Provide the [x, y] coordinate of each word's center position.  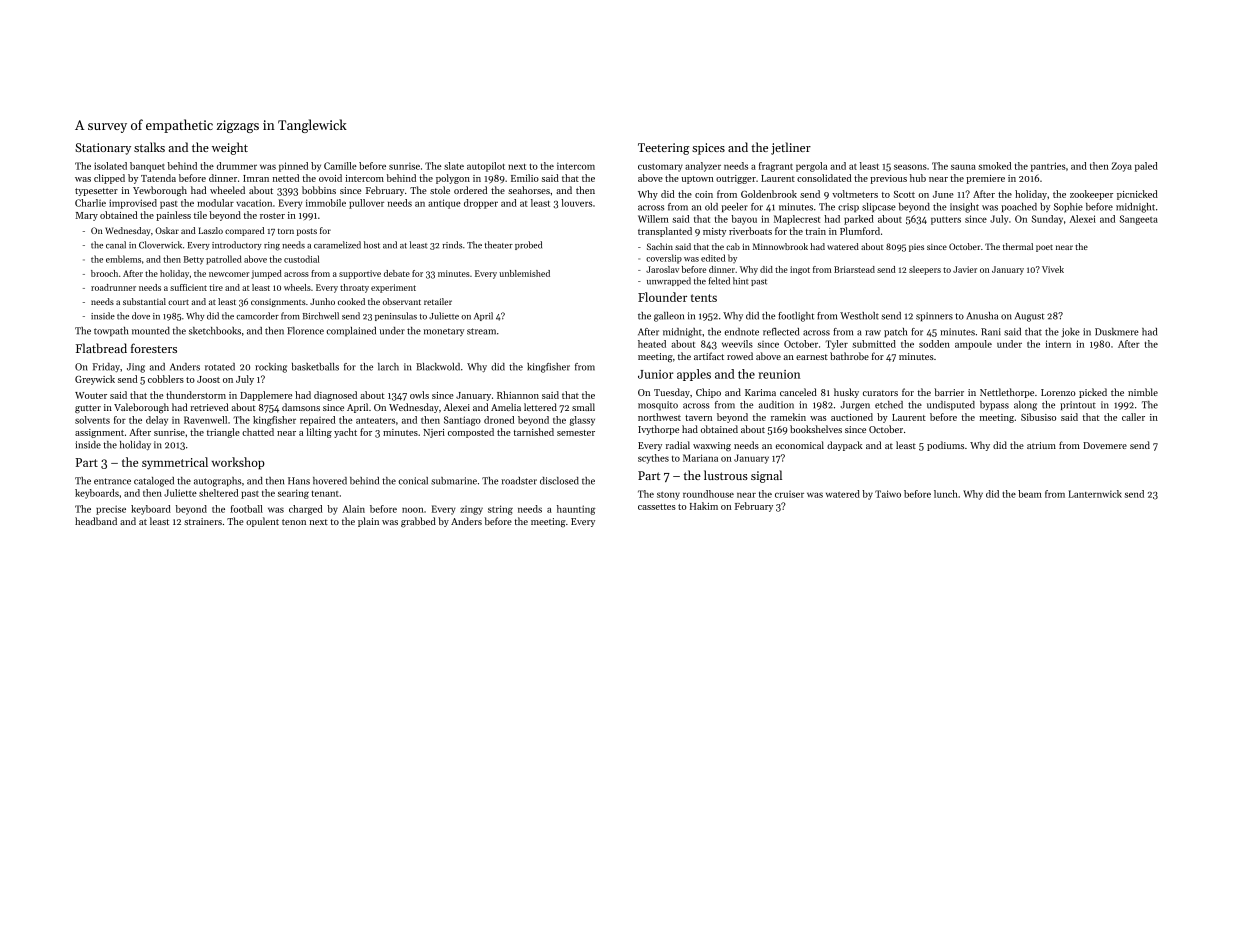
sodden [934, 344]
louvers [576, 203]
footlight [796, 317]
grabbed [418, 522]
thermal [1018, 246]
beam [1030, 494]
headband [96, 521]
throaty [354, 288]
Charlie [90, 203]
